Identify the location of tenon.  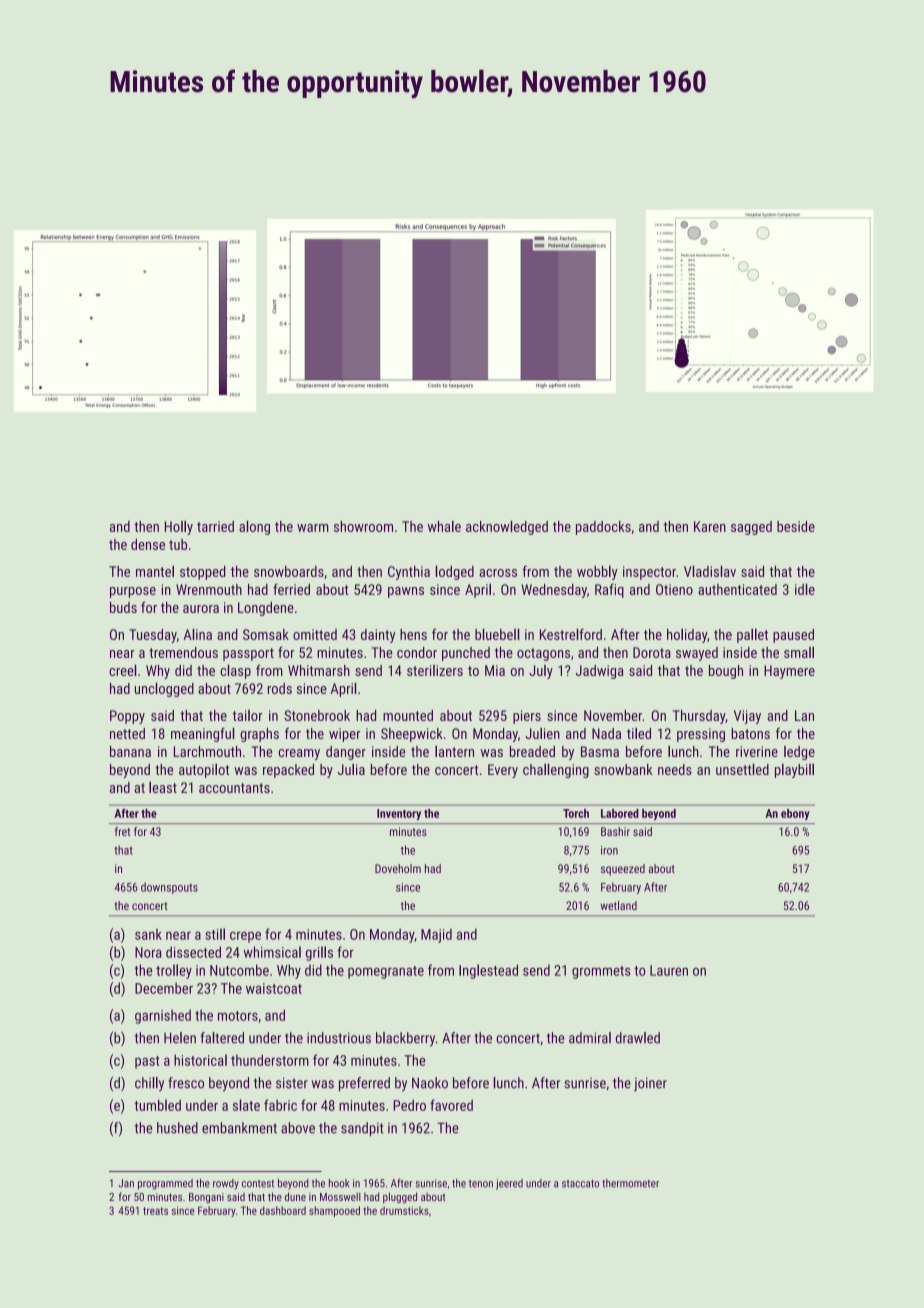
(481, 1184).
